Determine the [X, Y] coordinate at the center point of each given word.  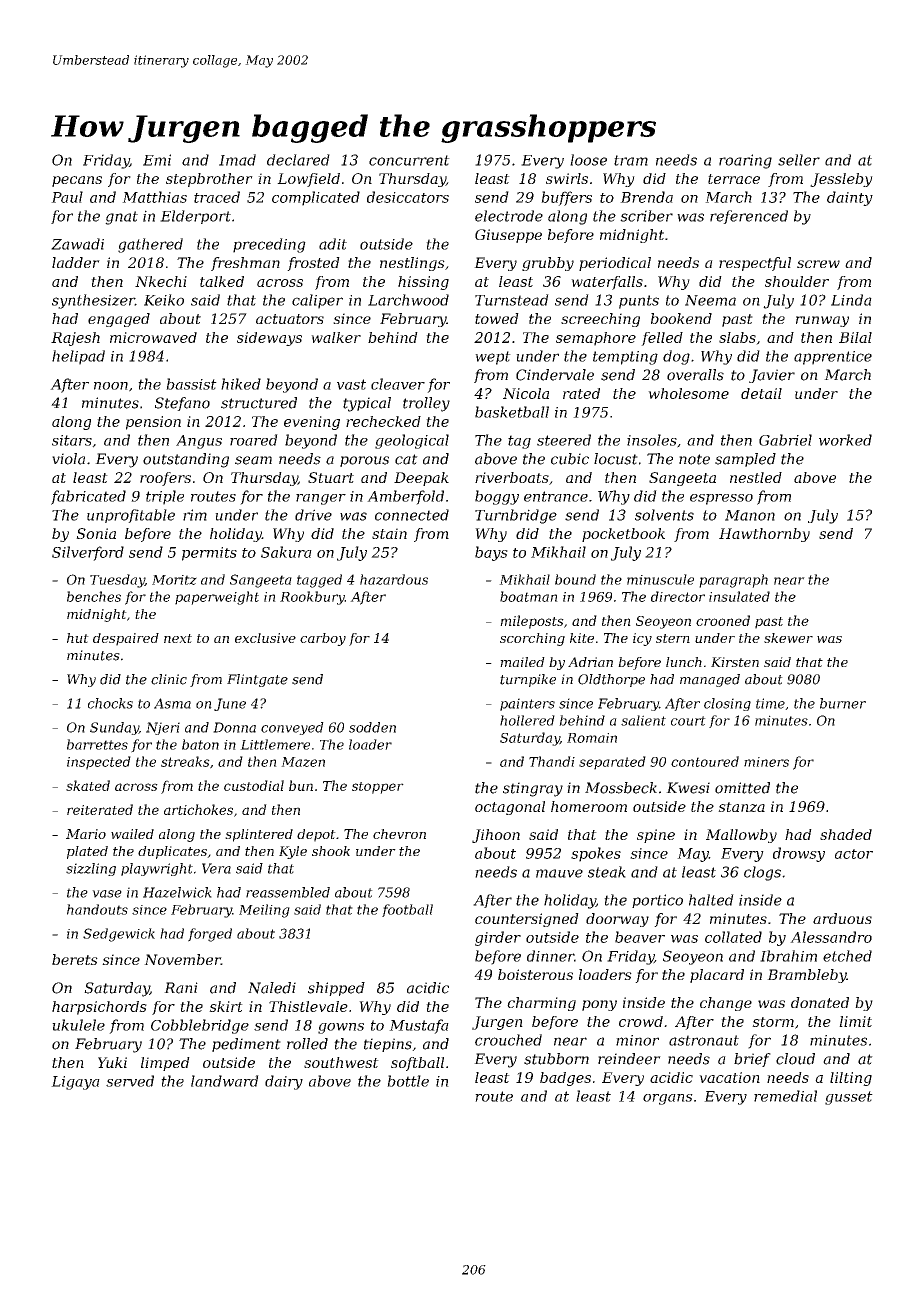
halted [711, 900]
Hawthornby [764, 535]
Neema [710, 300]
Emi [157, 160]
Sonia [96, 533]
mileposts [532, 622]
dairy [284, 1082]
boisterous [535, 974]
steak [607, 872]
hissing [423, 283]
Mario [86, 834]
